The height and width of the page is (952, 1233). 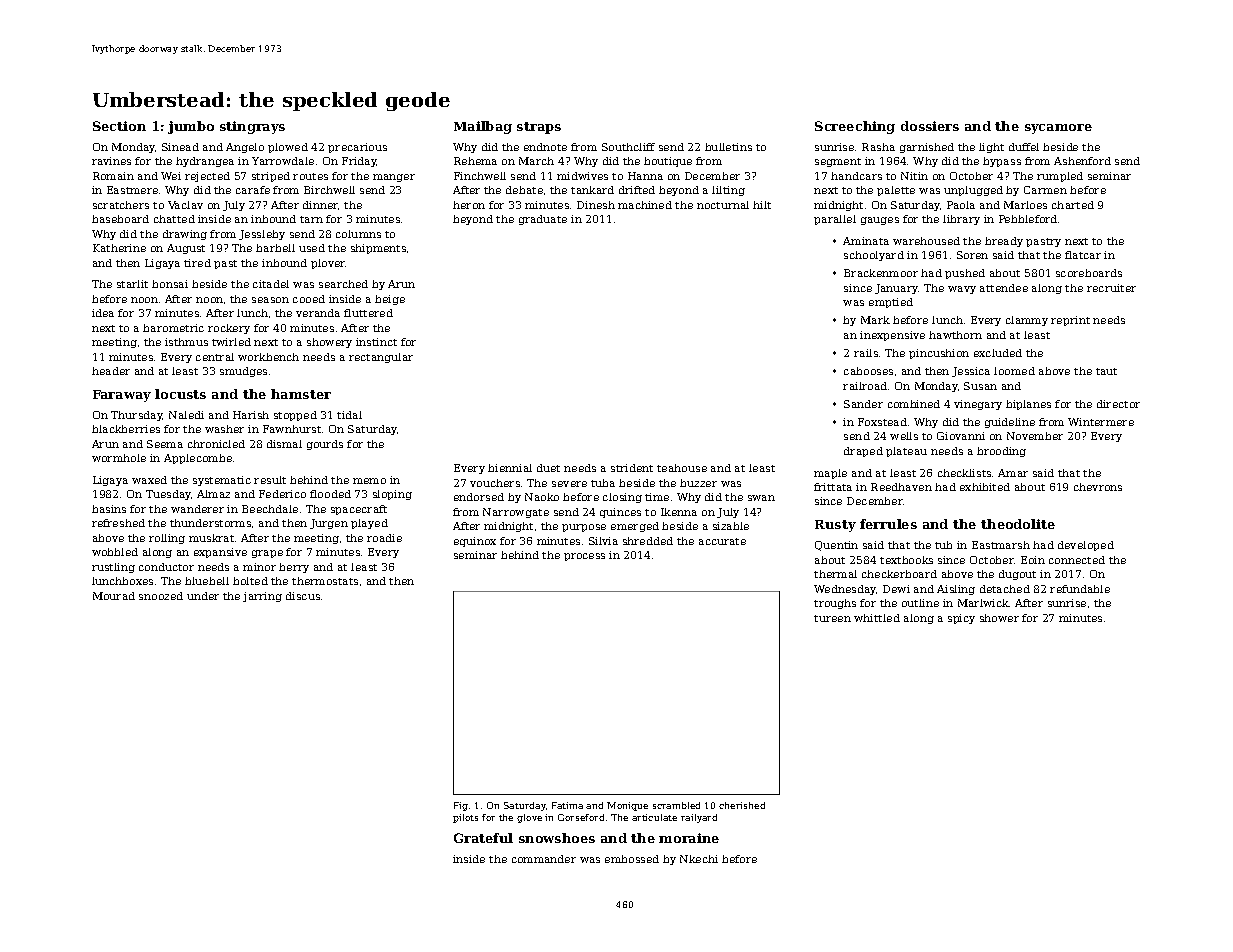 What do you see at coordinates (461, 806) in the page?
I see `Fig` at bounding box center [461, 806].
